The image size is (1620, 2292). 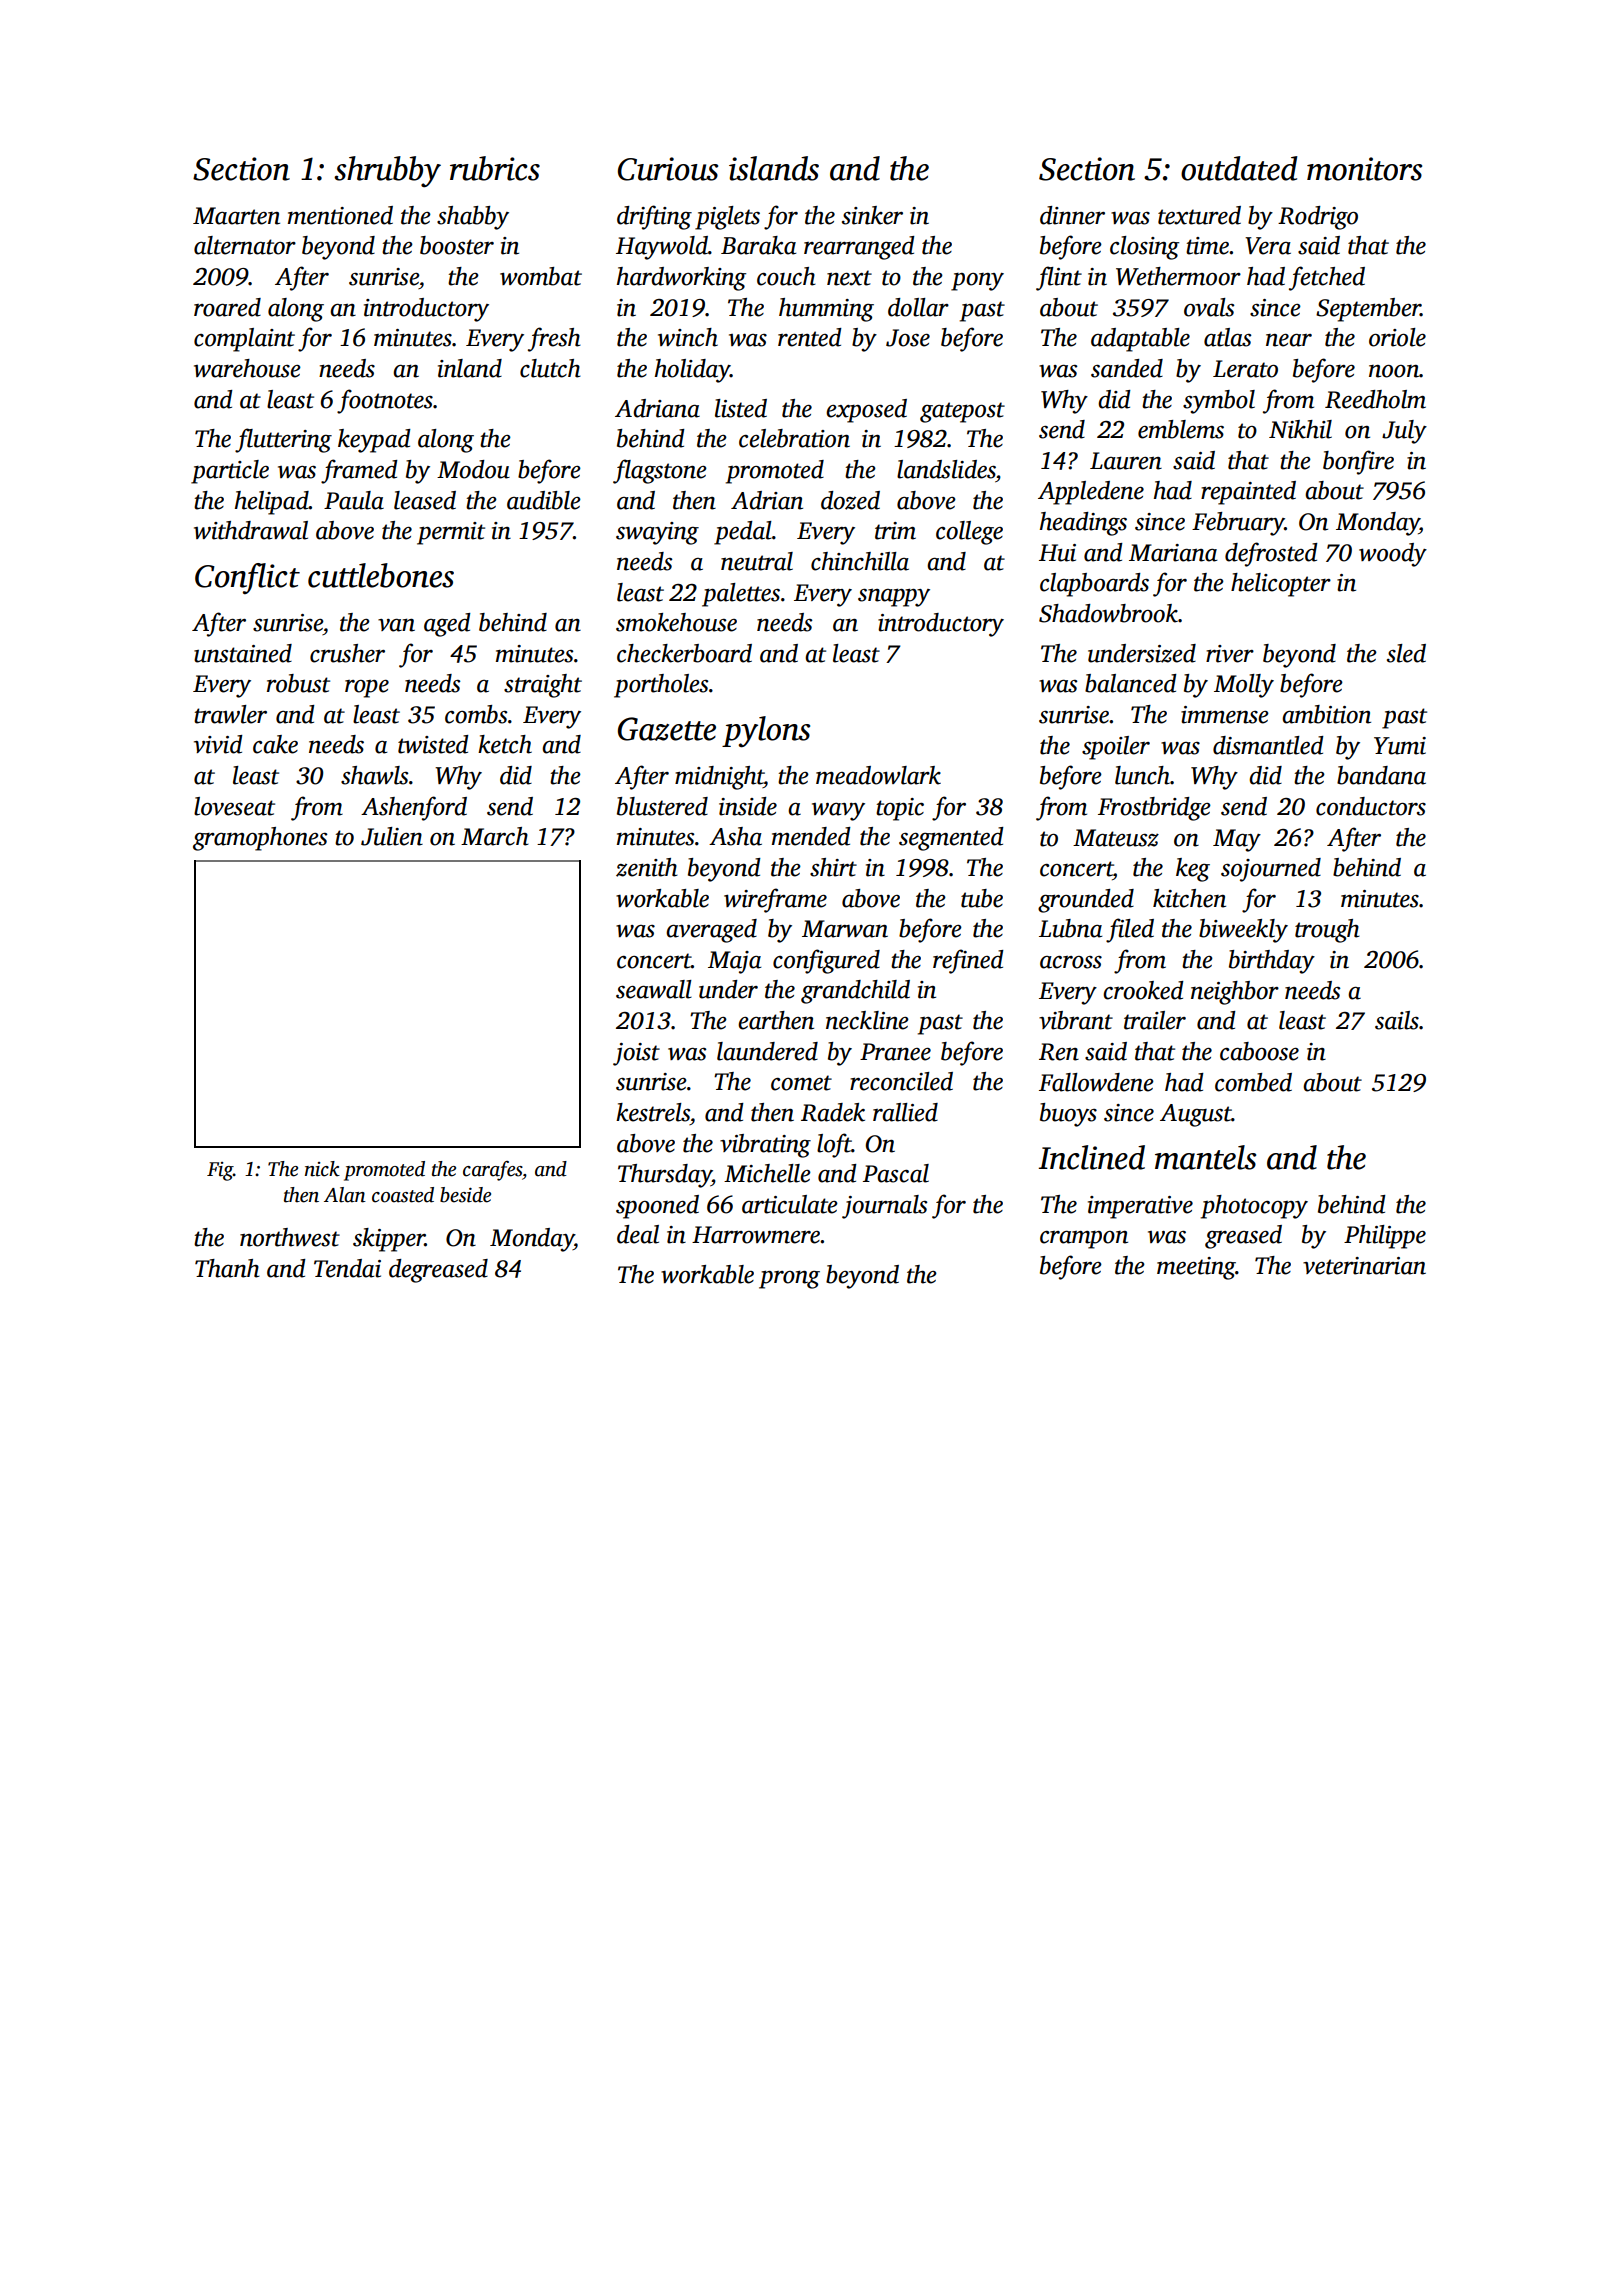 I want to click on nick, so click(x=322, y=1169).
